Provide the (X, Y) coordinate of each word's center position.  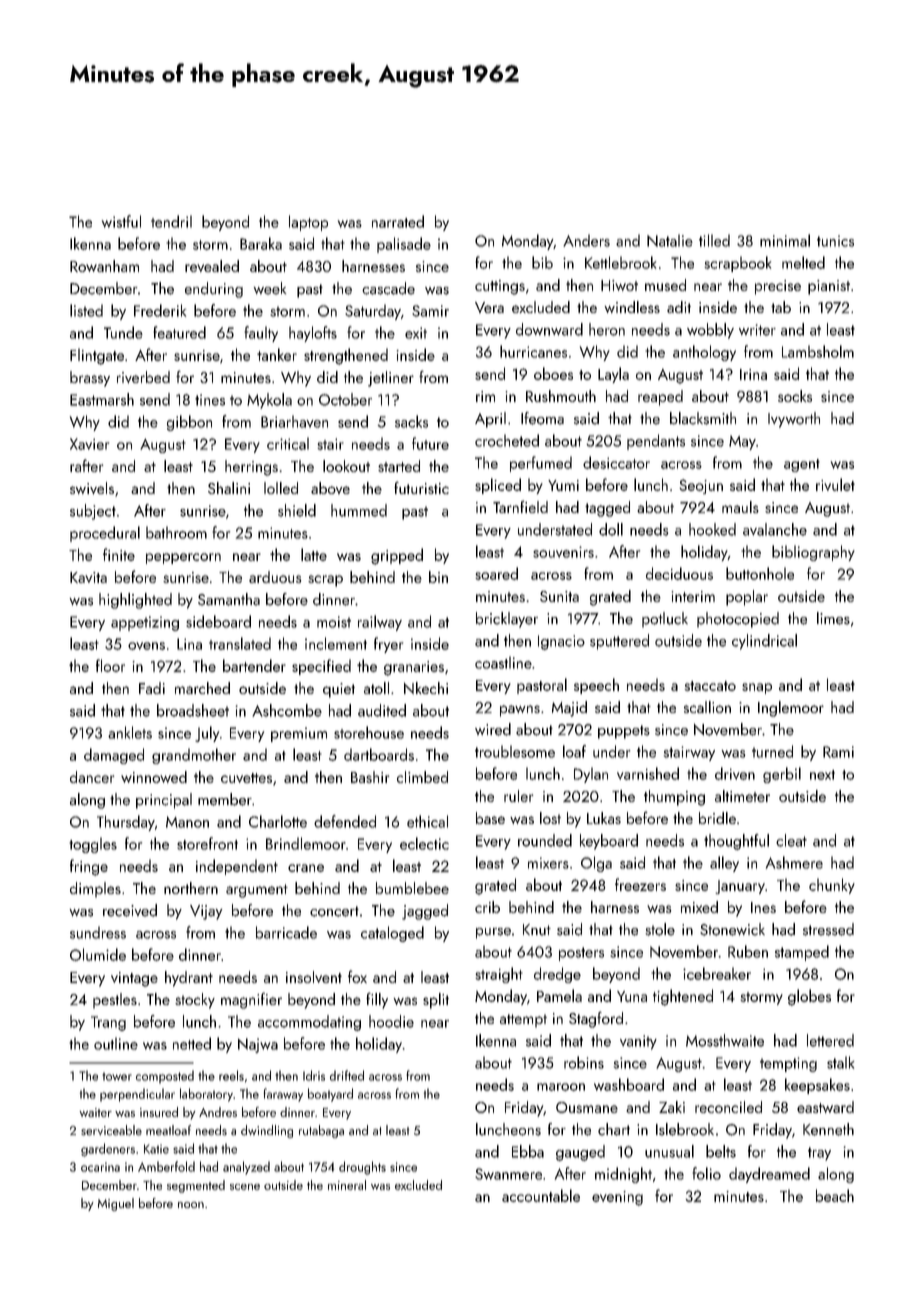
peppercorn (183, 558)
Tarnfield (520, 506)
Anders (586, 240)
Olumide (98, 954)
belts (721, 1151)
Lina (189, 644)
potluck (665, 620)
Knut (537, 930)
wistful (121, 221)
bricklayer (507, 620)
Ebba (528, 1151)
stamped (802, 953)
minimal (785, 240)
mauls (740, 507)
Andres (218, 1112)
